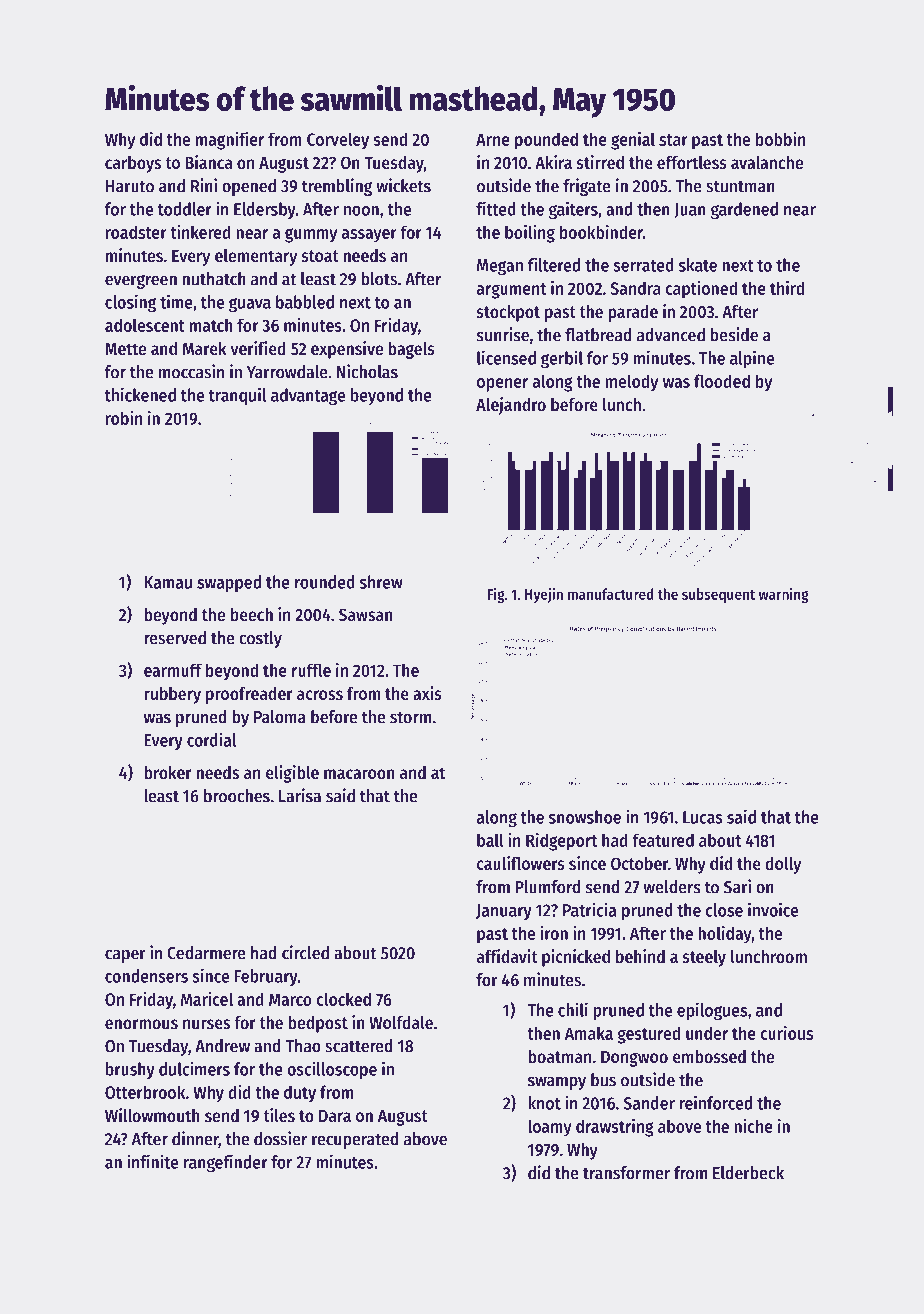  I want to click on robin, so click(124, 418).
